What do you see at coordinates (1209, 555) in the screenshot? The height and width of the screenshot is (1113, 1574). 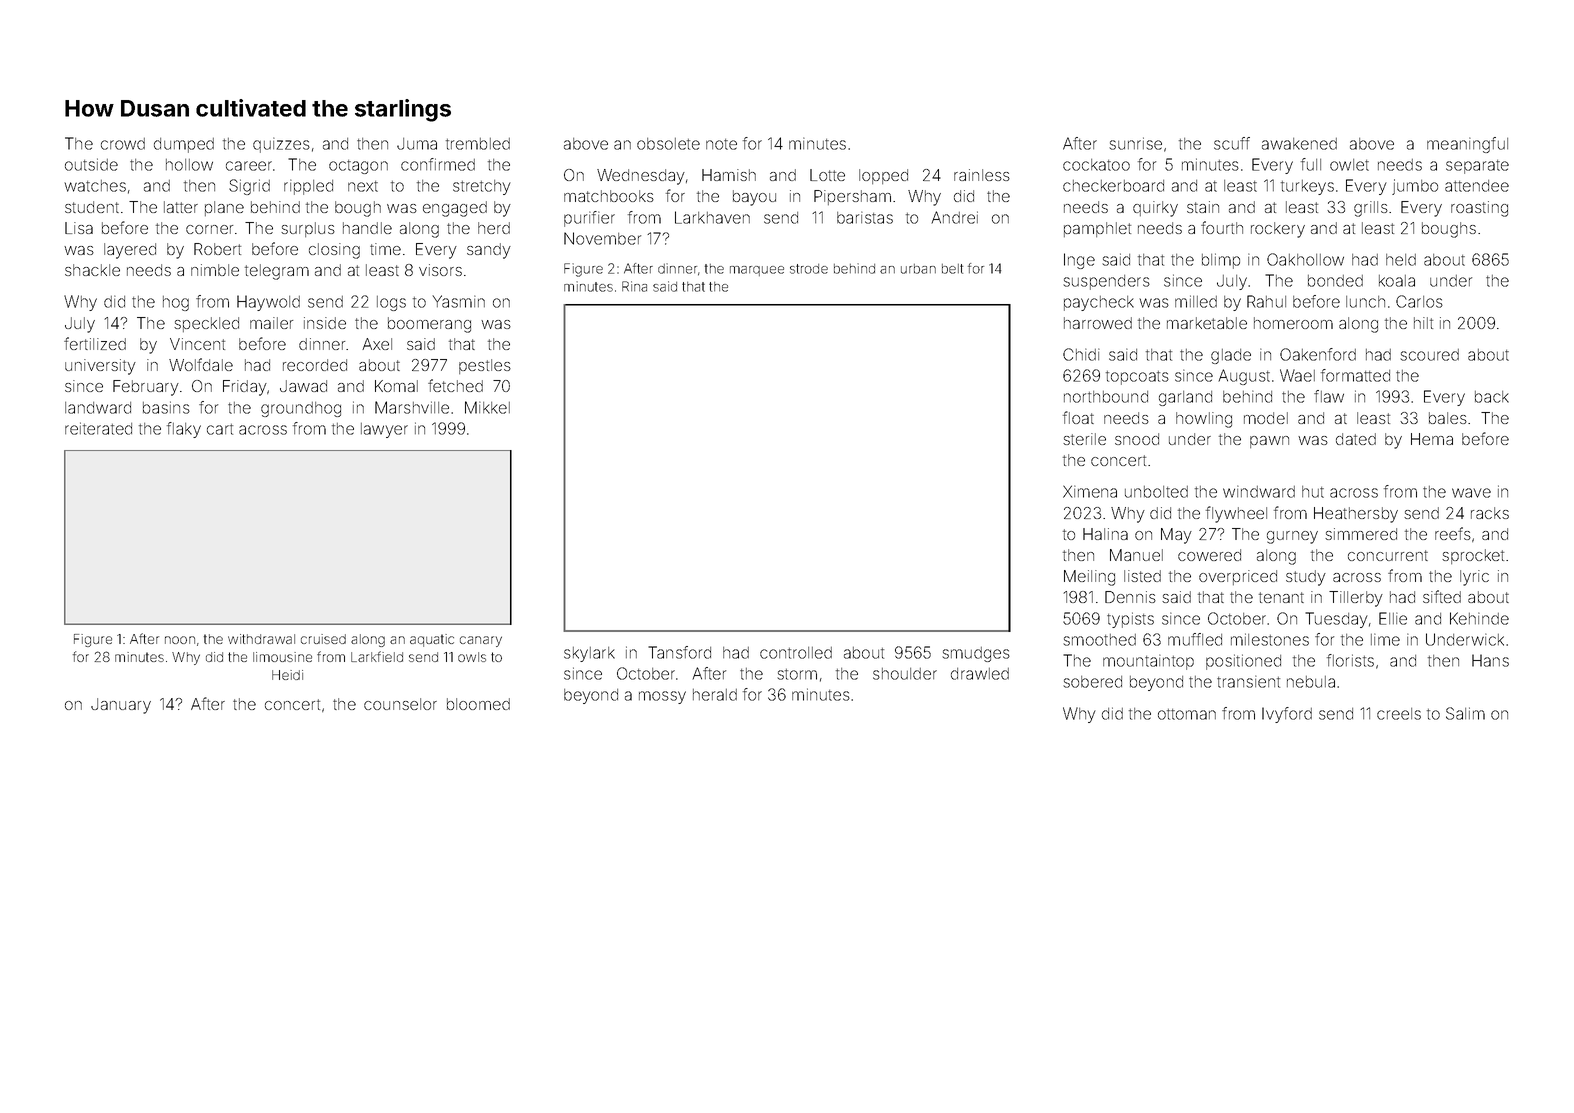 I see `cowered` at bounding box center [1209, 555].
